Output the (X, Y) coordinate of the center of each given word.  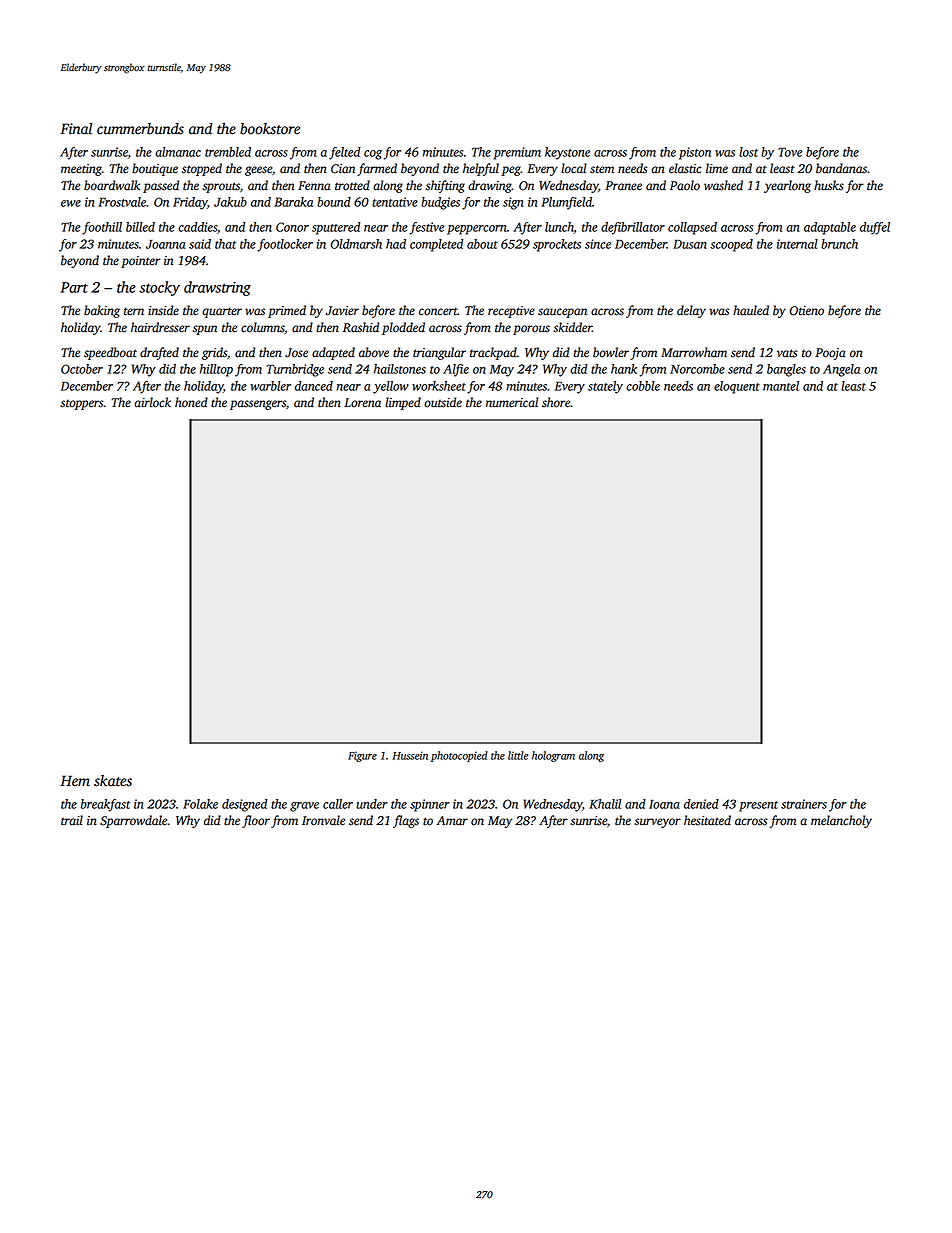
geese (258, 171)
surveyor (657, 823)
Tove (790, 152)
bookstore (270, 129)
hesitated (707, 820)
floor (256, 821)
